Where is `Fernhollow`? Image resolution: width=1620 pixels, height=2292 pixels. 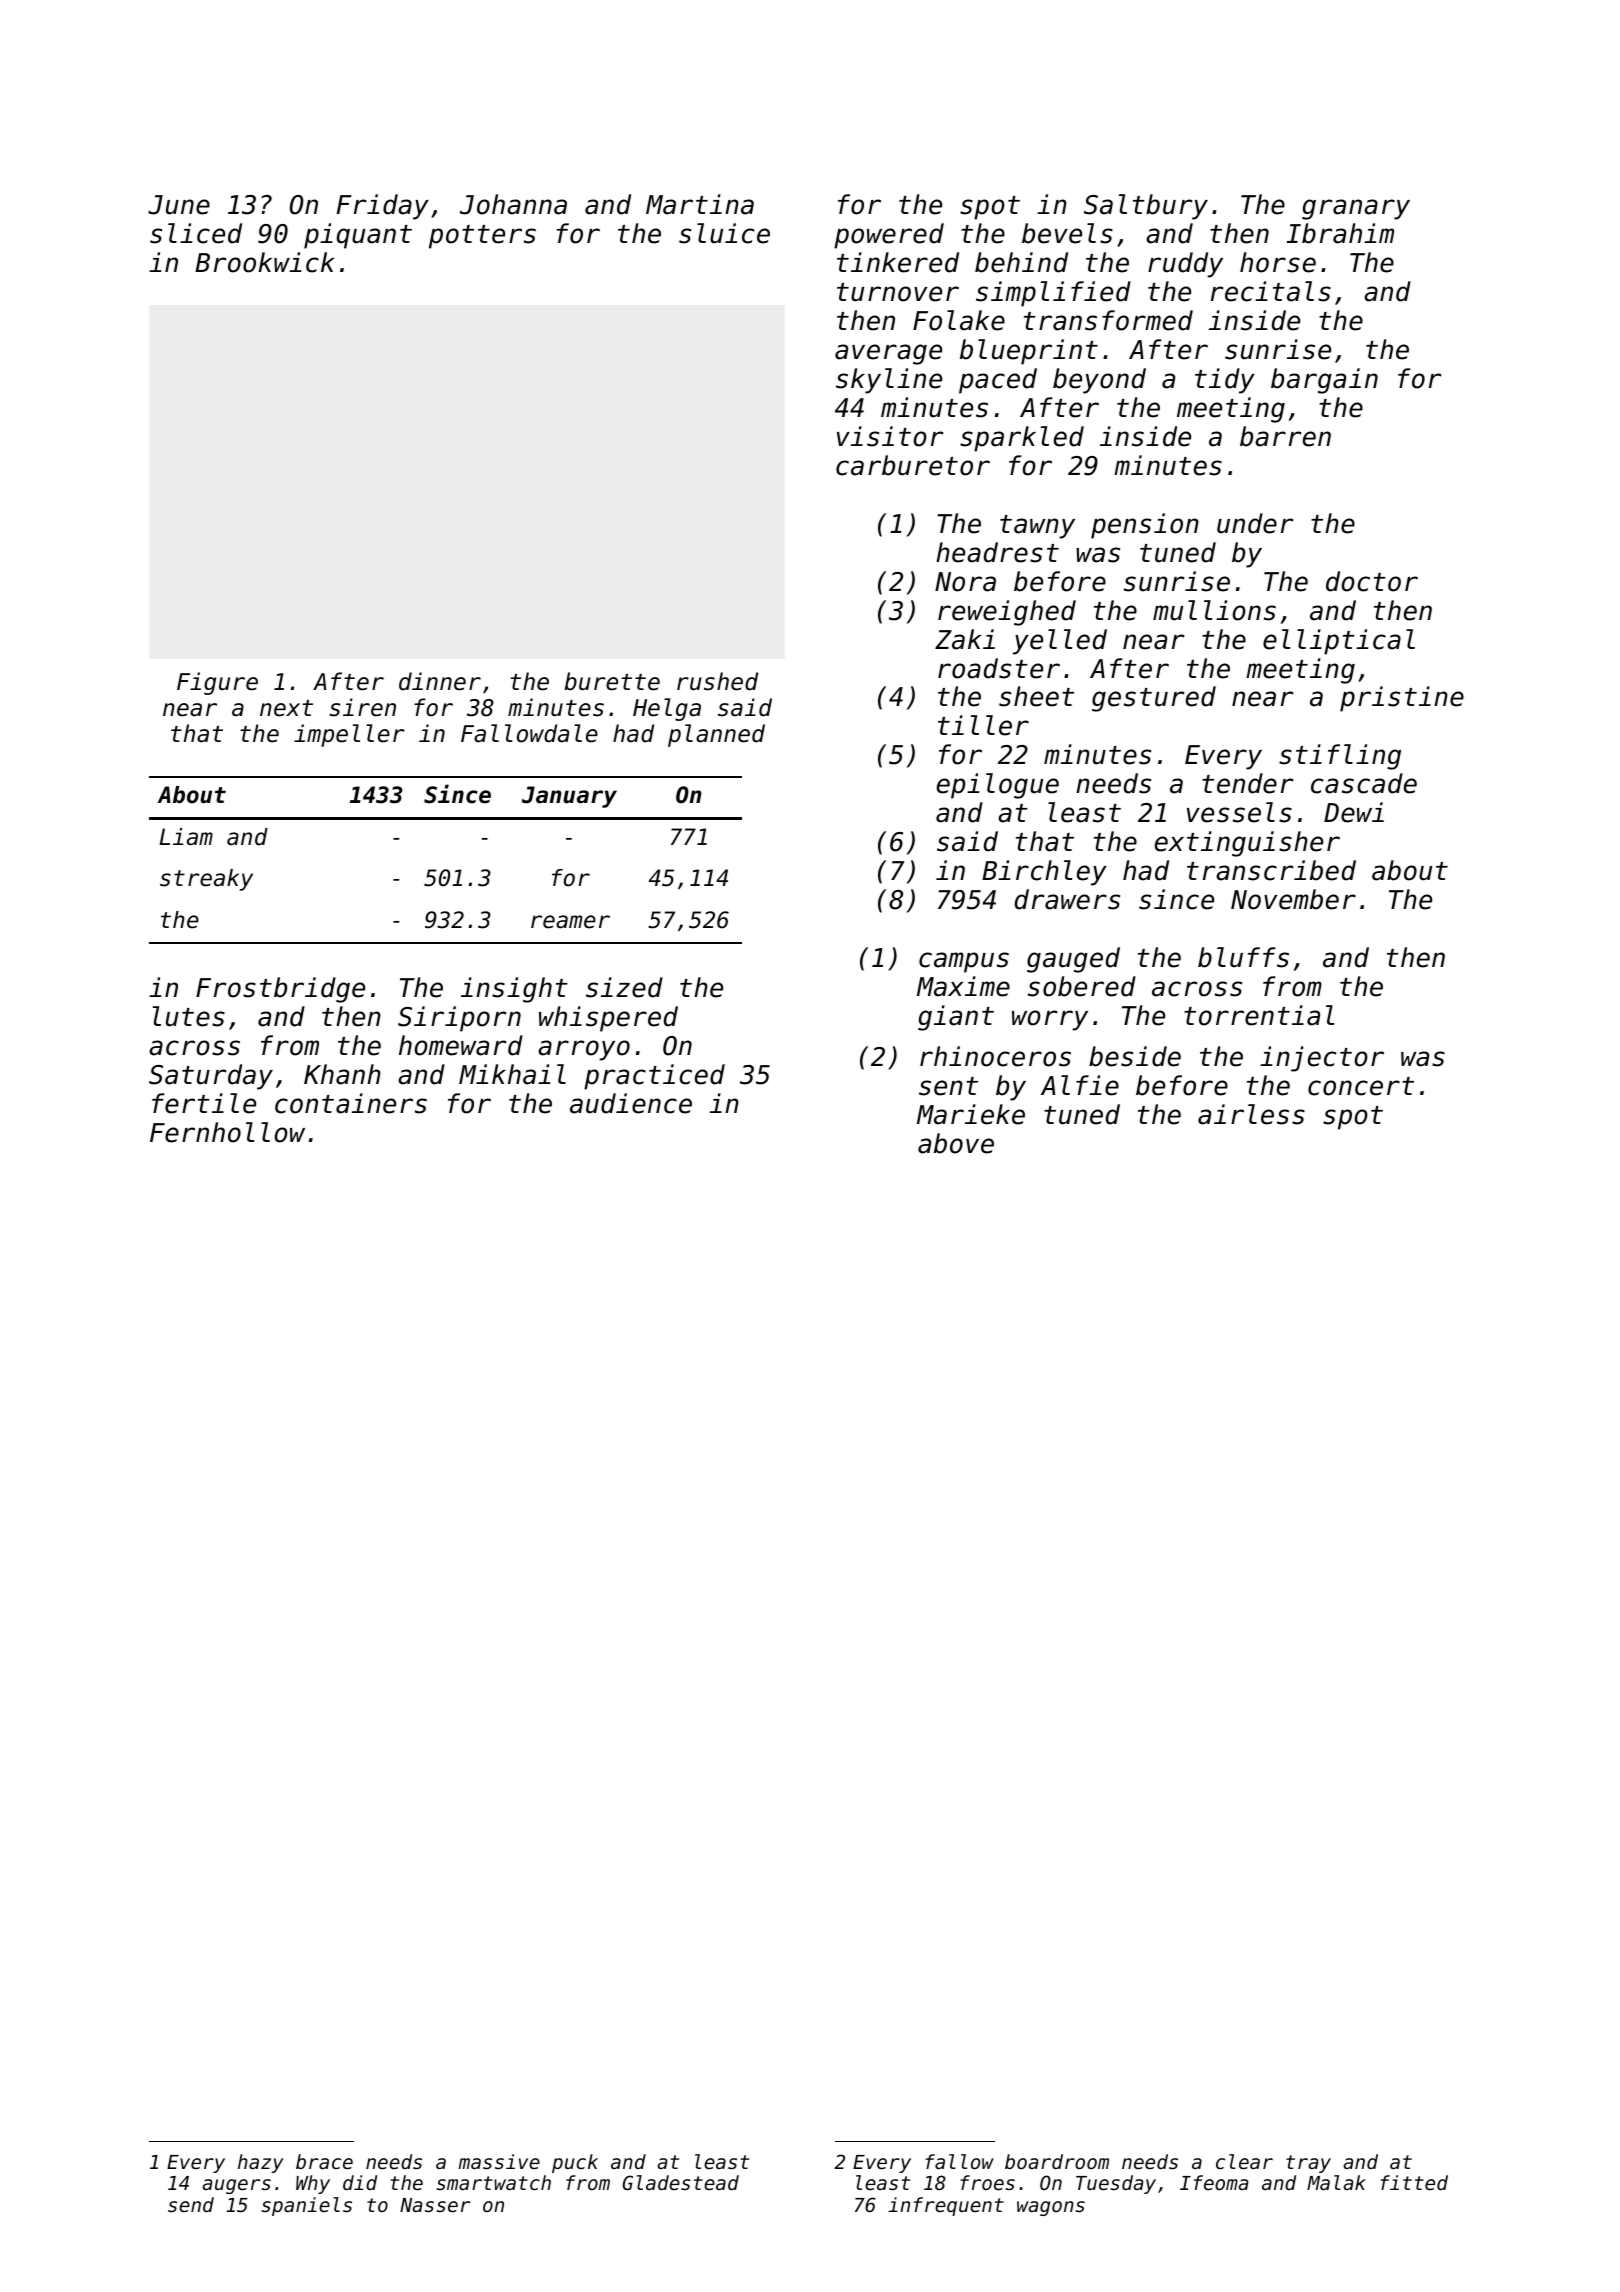
Fernhollow is located at coordinates (227, 1132).
